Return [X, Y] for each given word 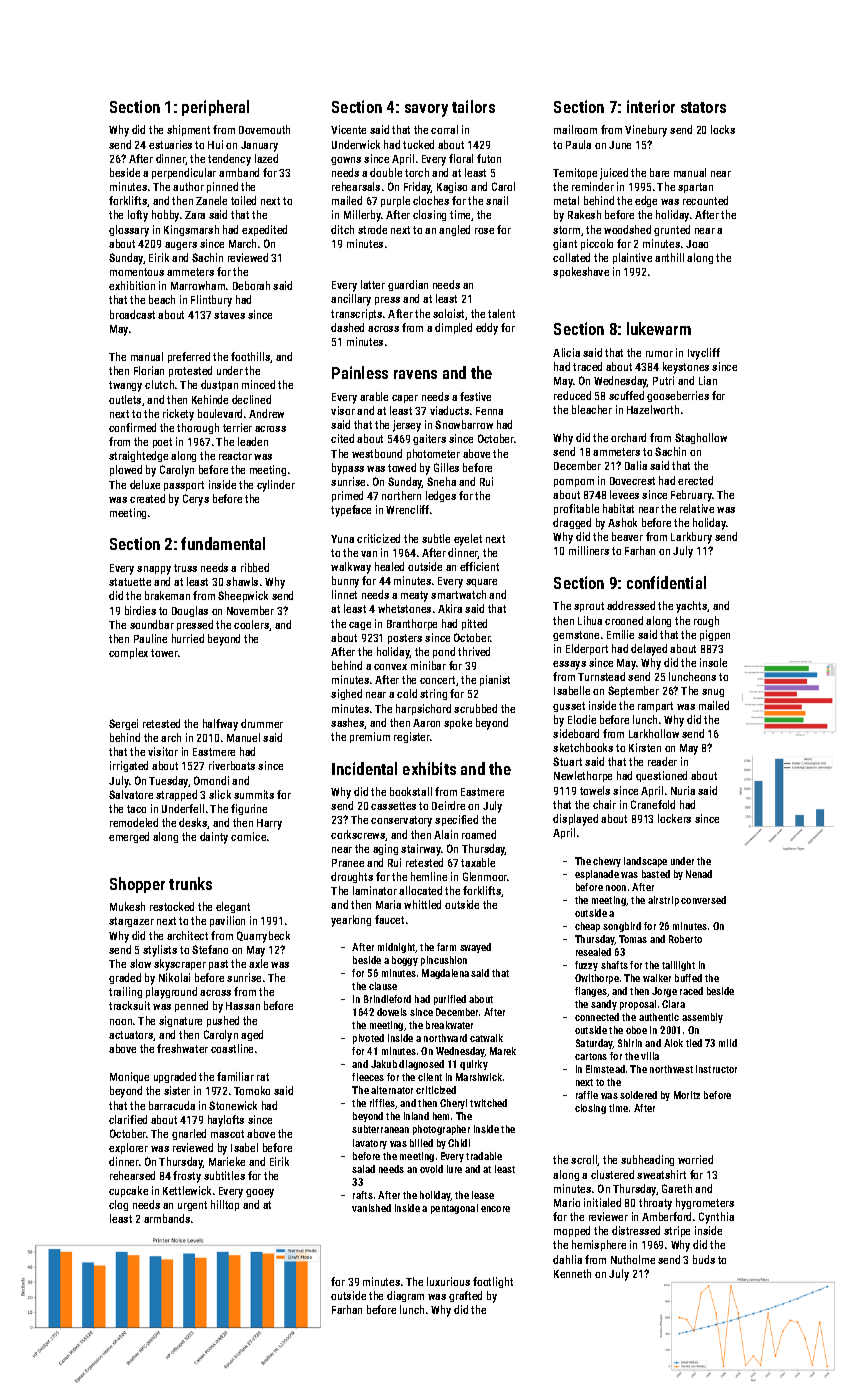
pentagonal [454, 1209]
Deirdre [448, 805]
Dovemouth [264, 129]
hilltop [225, 1205]
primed [347, 496]
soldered [638, 1095]
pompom [574, 483]
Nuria [683, 790]
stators [703, 107]
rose [484, 231]
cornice [248, 836]
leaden [253, 441]
